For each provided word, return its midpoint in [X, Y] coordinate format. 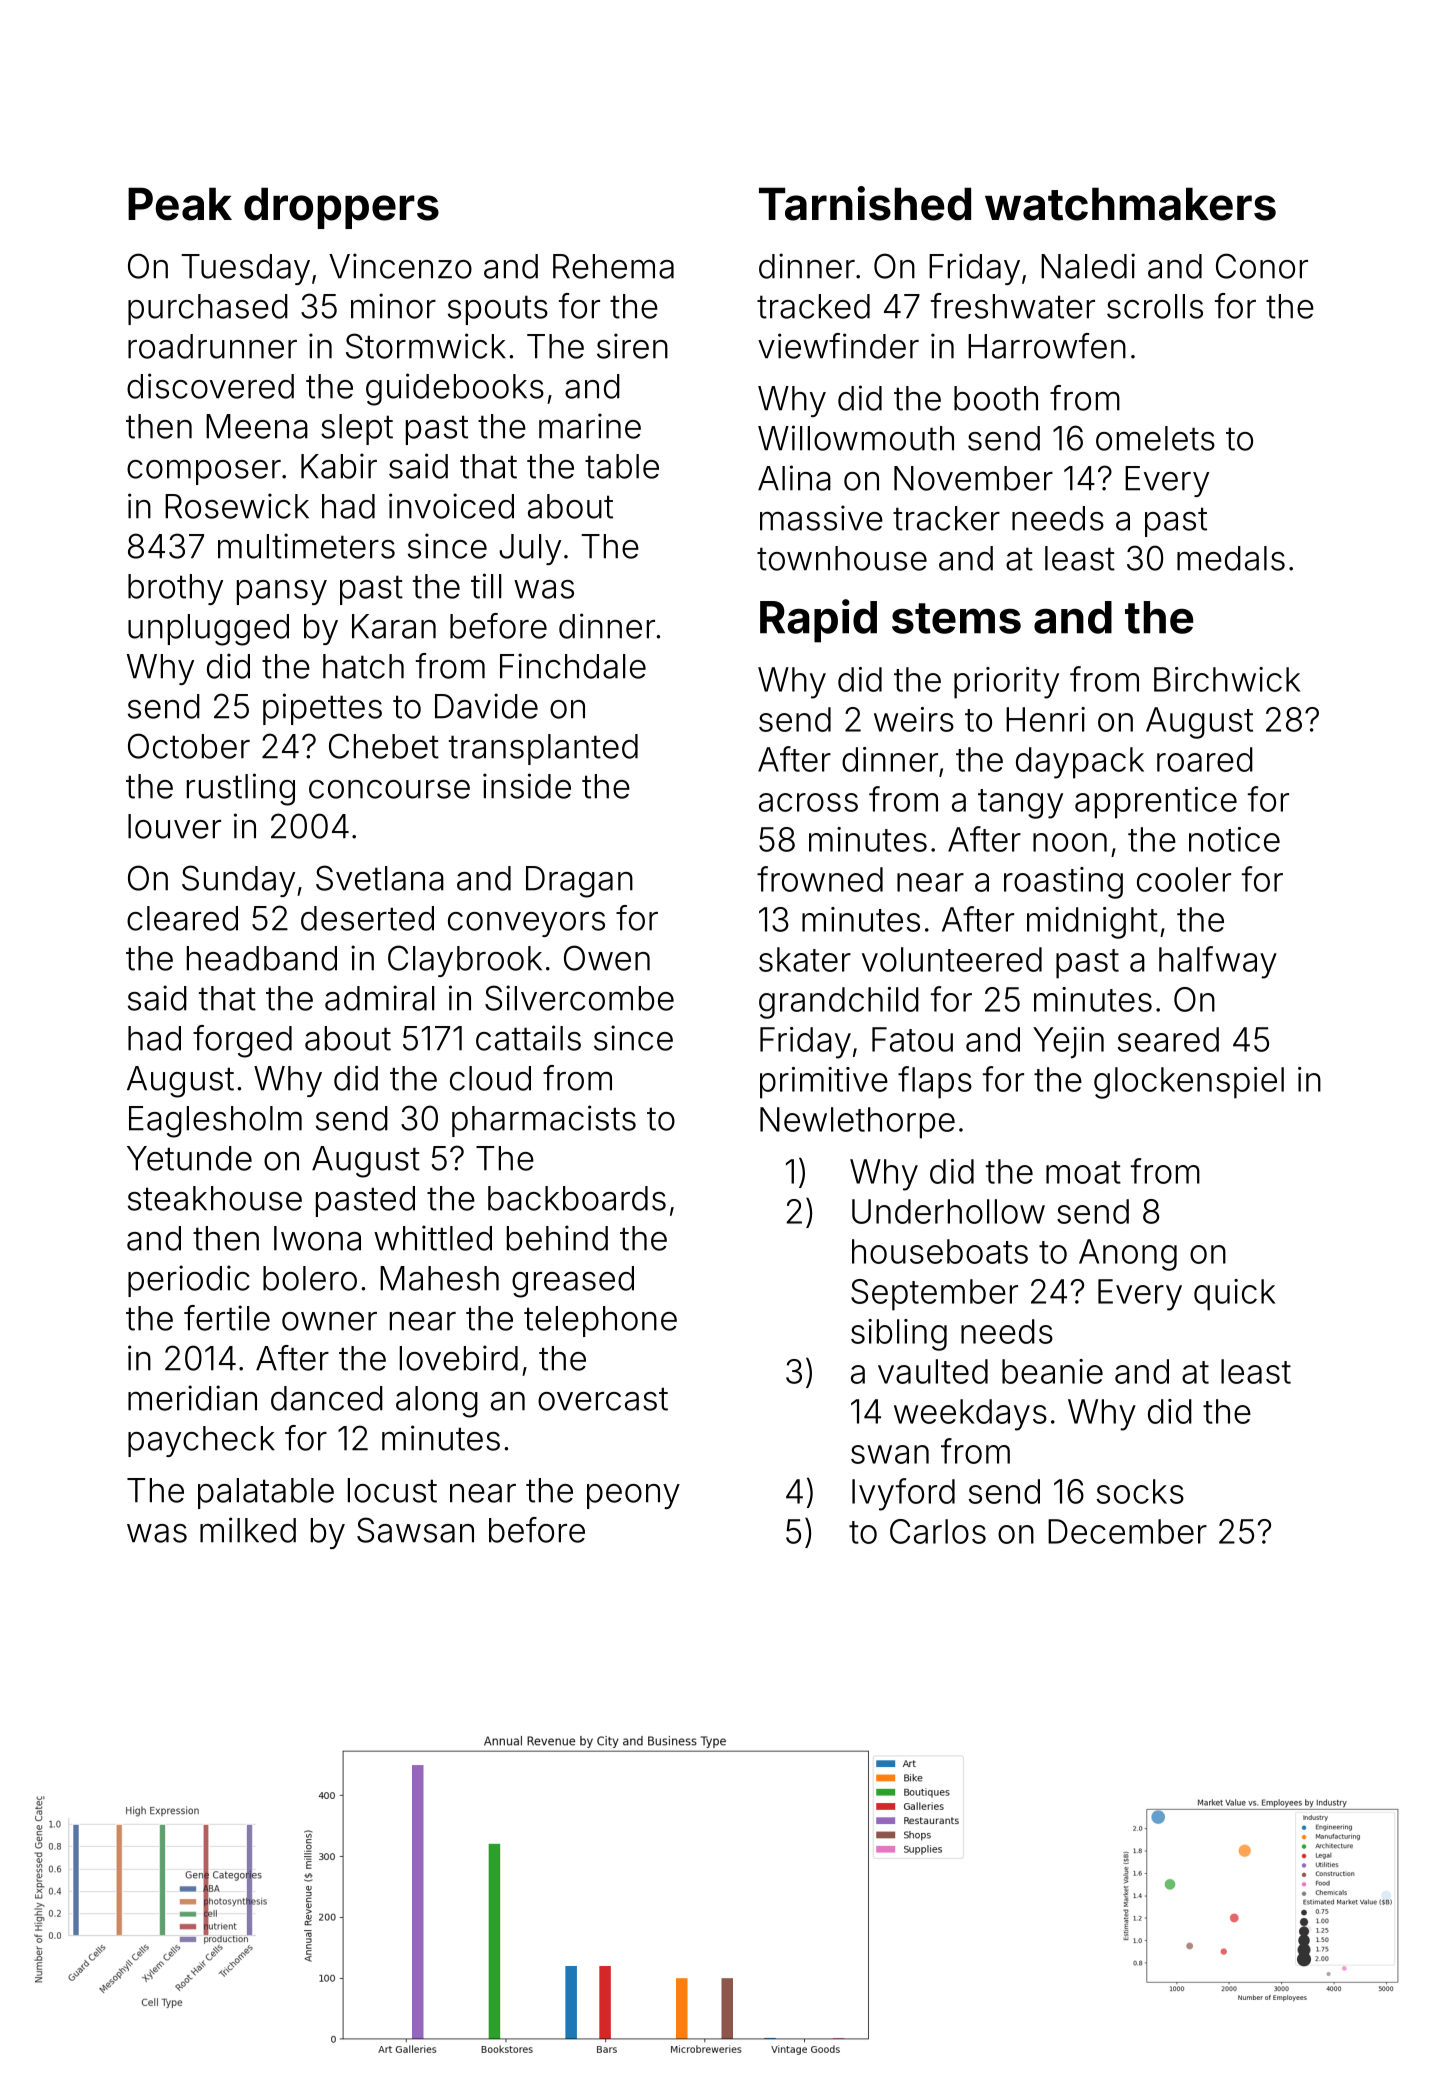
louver [174, 826]
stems [956, 618]
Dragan [579, 882]
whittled [433, 1238]
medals [1231, 558]
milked [248, 1530]
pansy [282, 592]
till [486, 586]
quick [1234, 1295]
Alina [794, 478]
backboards [577, 1198]
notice [1234, 839]
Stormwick [426, 346]
